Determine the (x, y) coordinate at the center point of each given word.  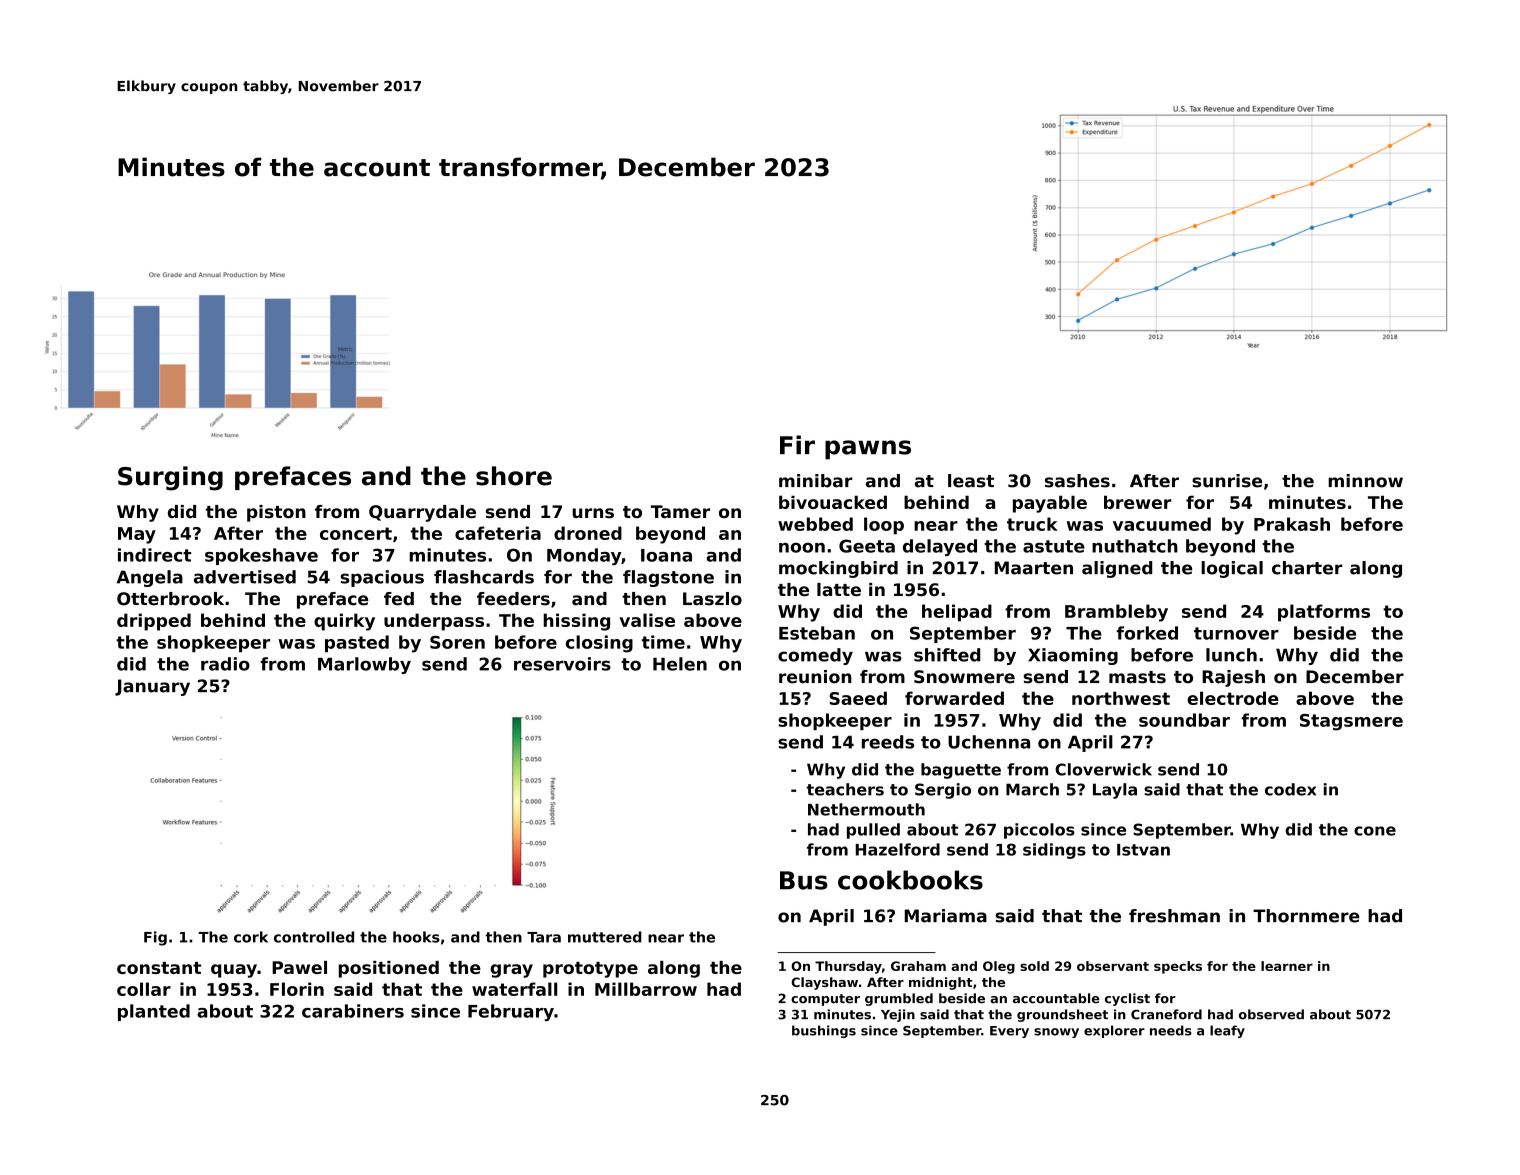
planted (154, 1012)
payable (1050, 504)
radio (225, 664)
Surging (170, 478)
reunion (815, 677)
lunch (1231, 655)
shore (514, 476)
